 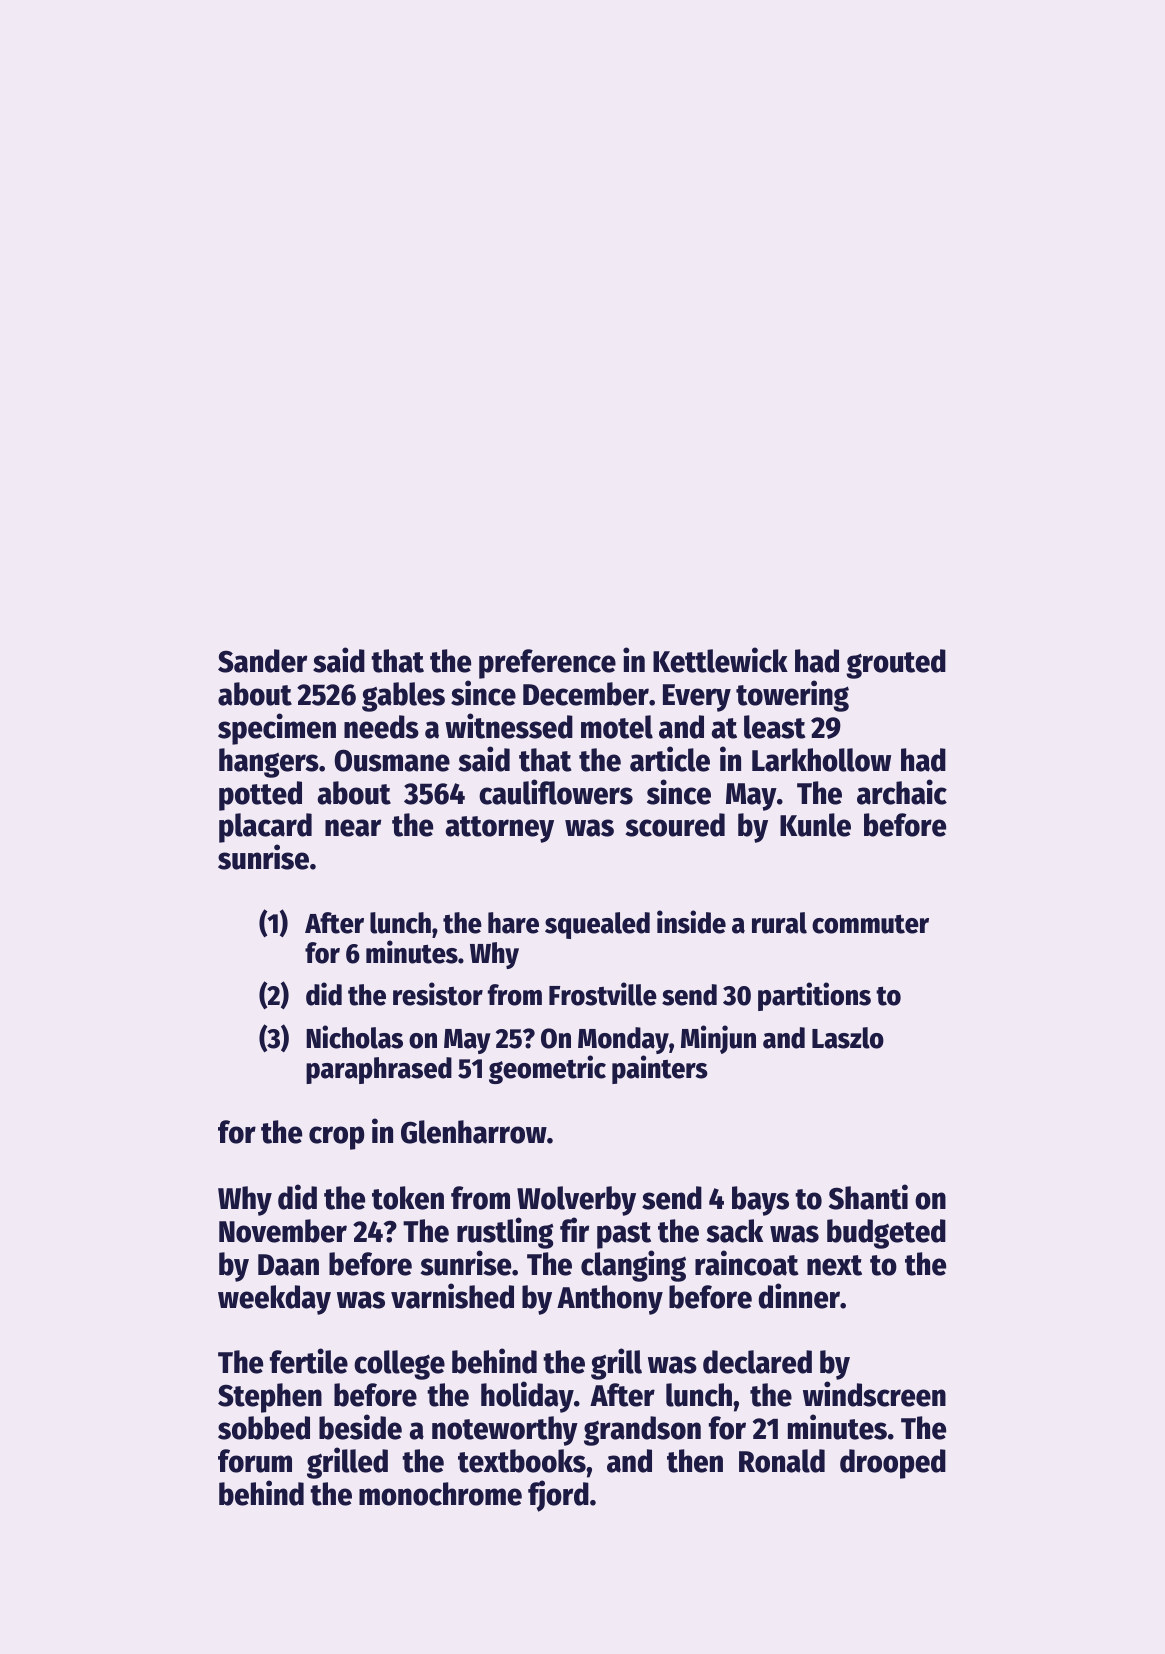 What do you see at coordinates (821, 760) in the image?
I see `Larkhollow` at bounding box center [821, 760].
